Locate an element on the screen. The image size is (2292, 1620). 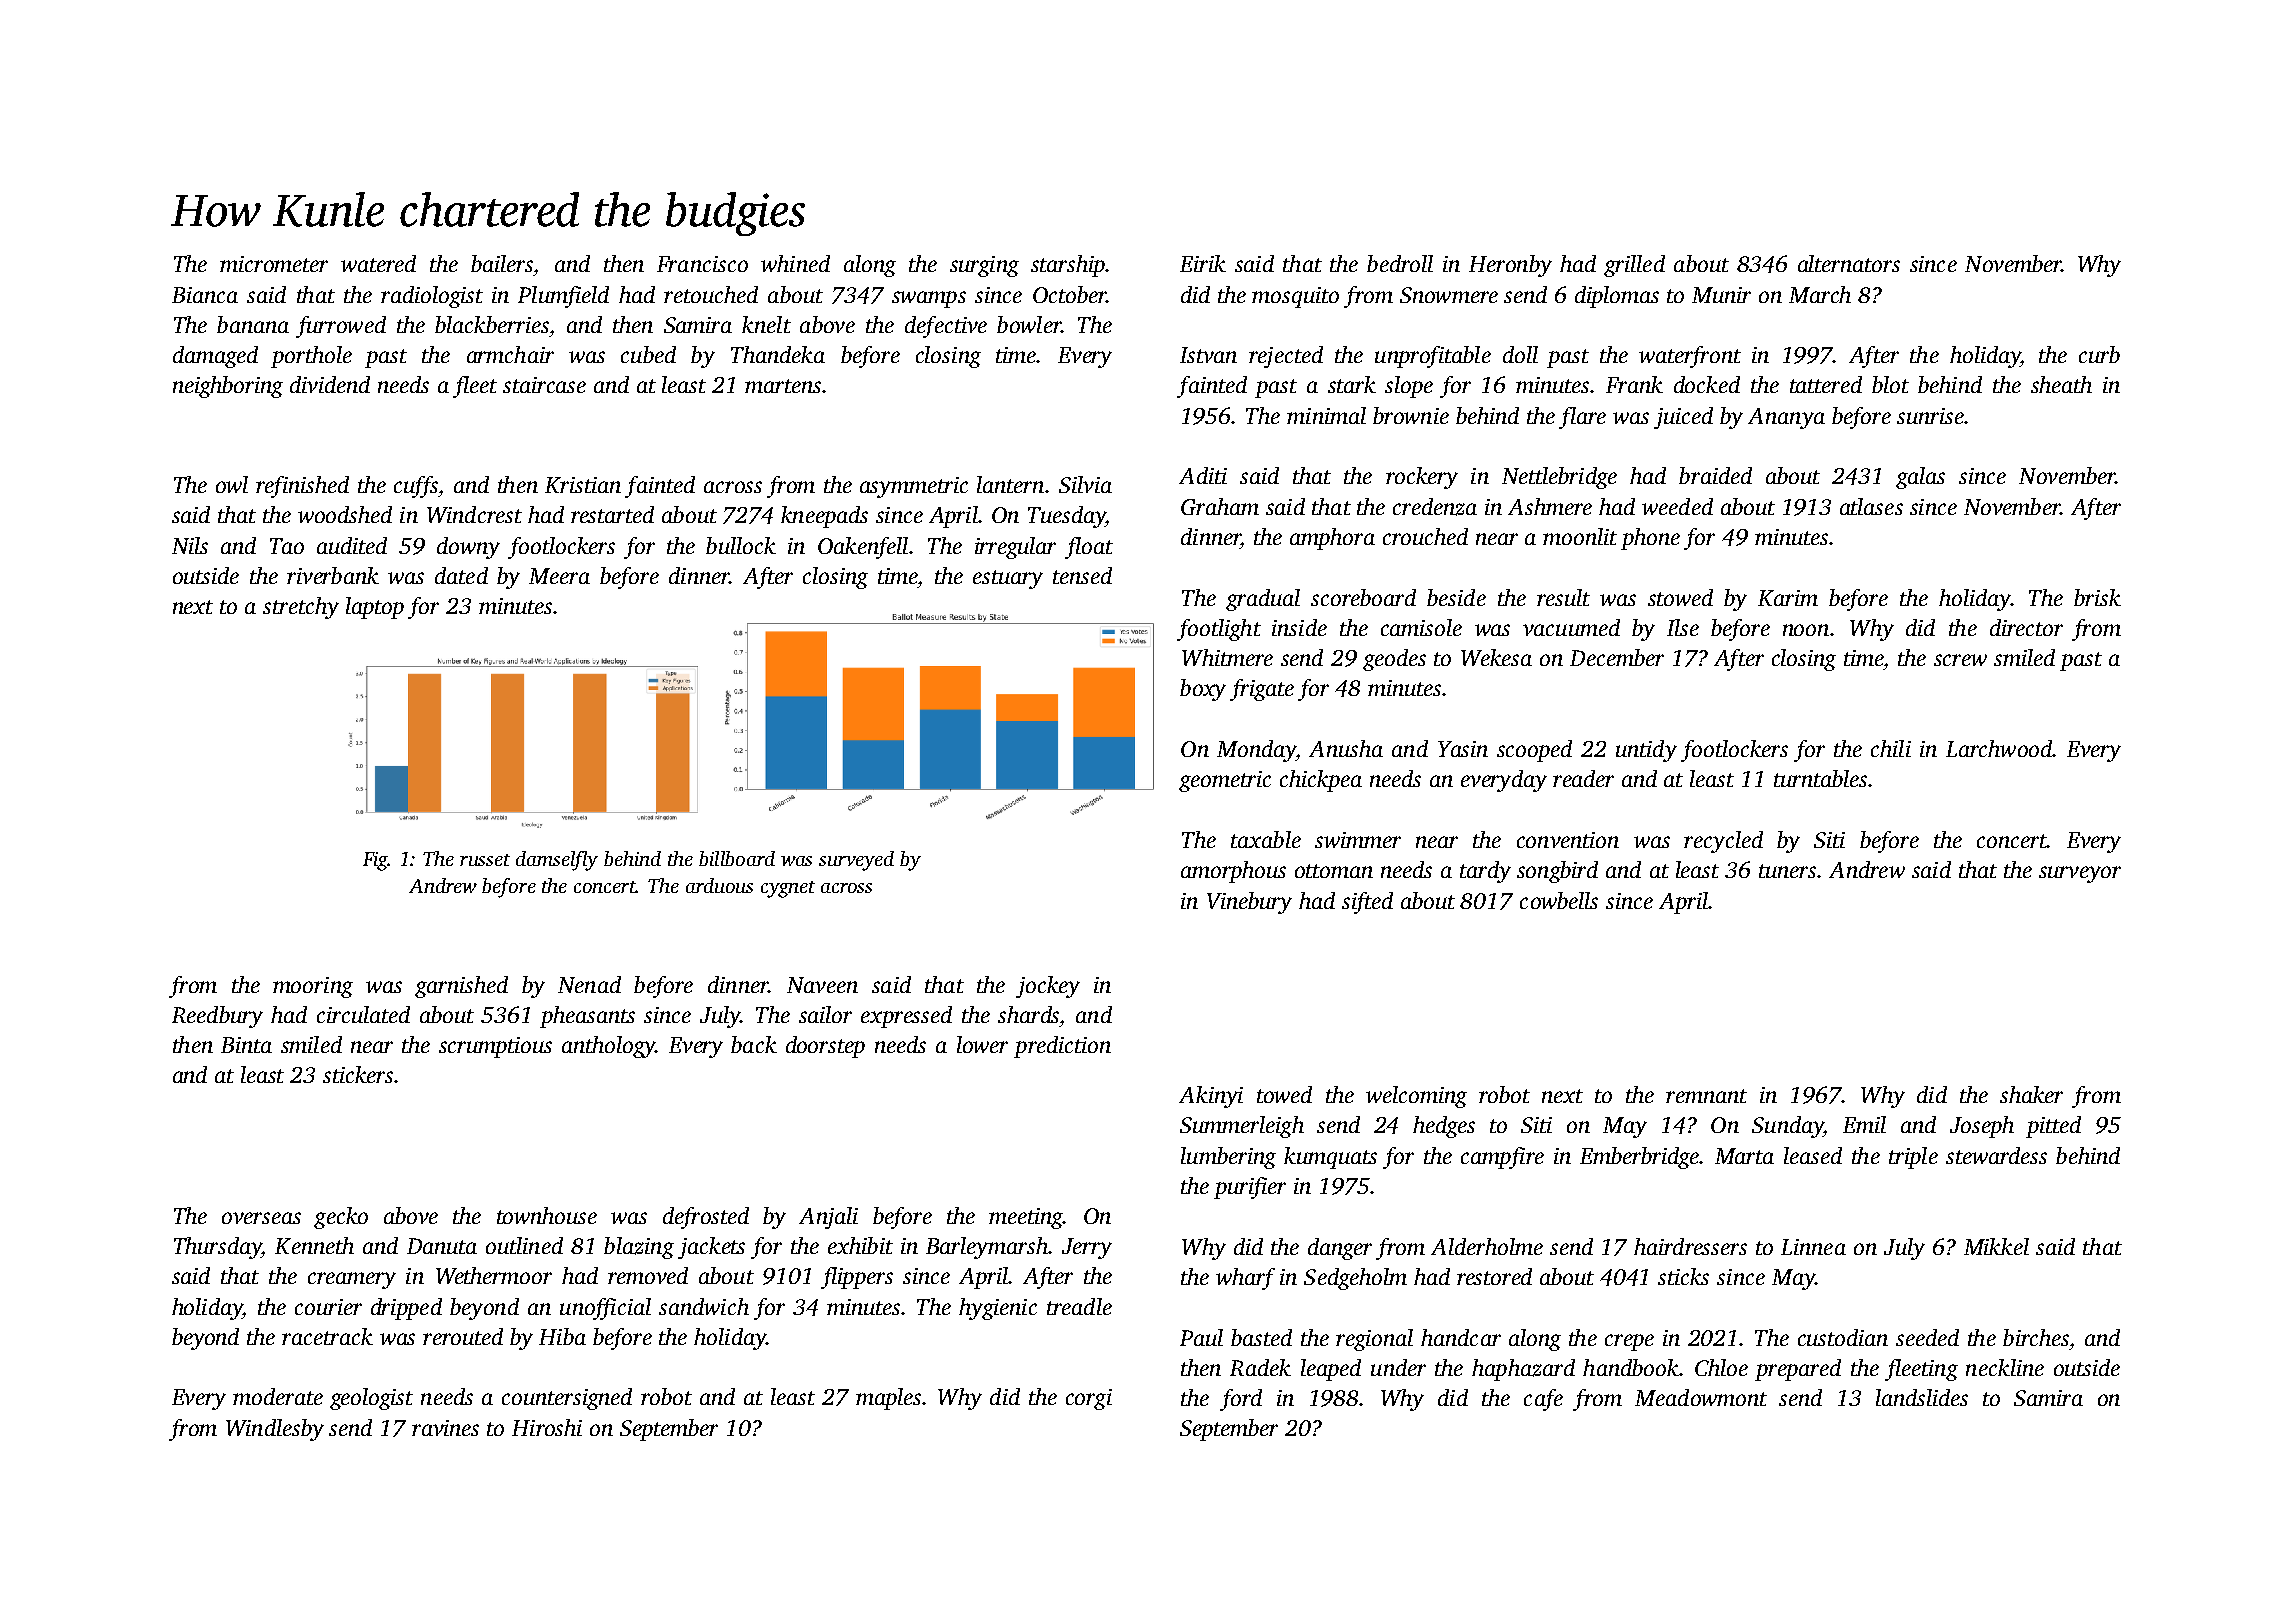
meeting is located at coordinates (1026, 1218).
